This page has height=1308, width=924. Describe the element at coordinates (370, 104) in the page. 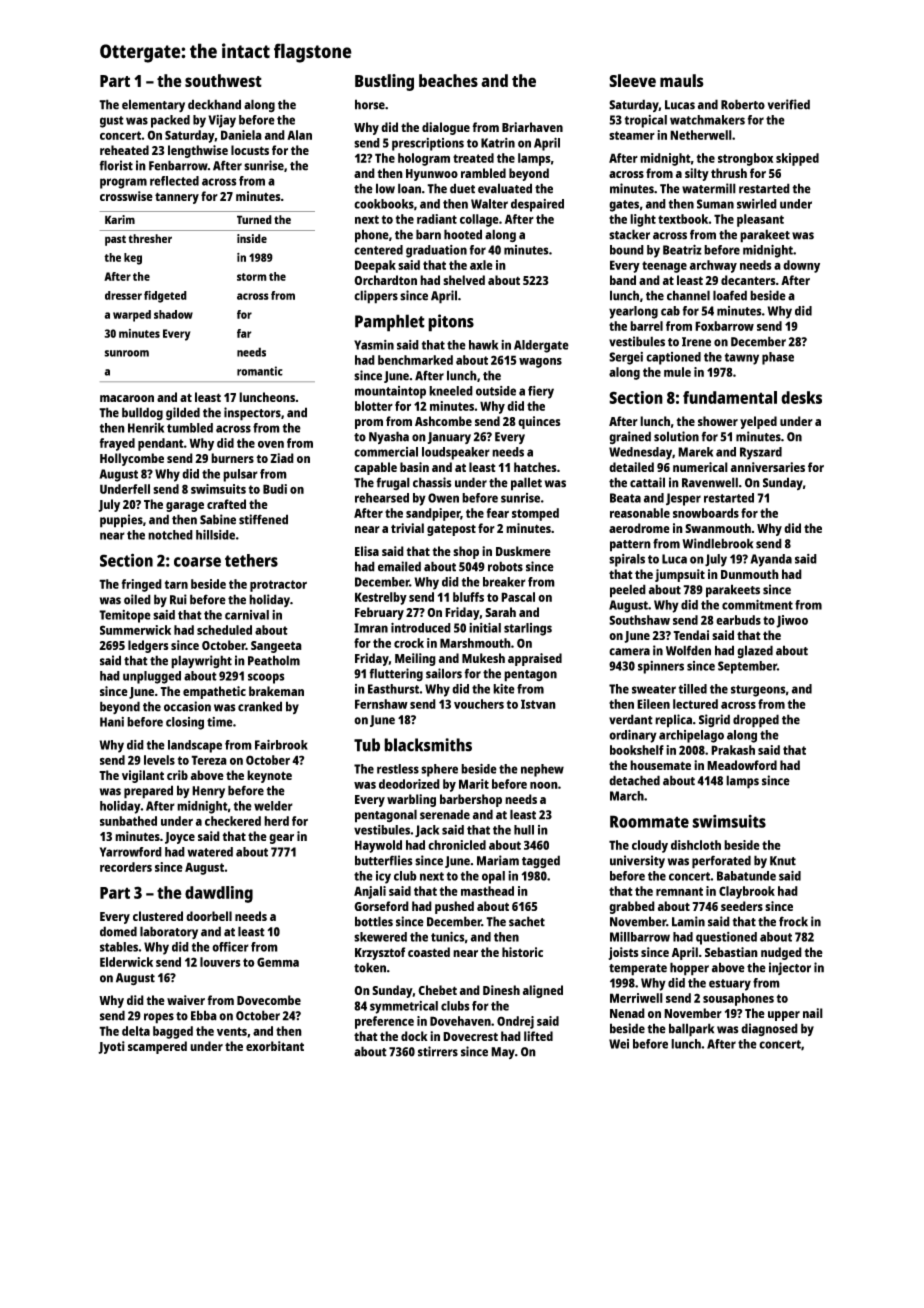

I see `horse` at that location.
